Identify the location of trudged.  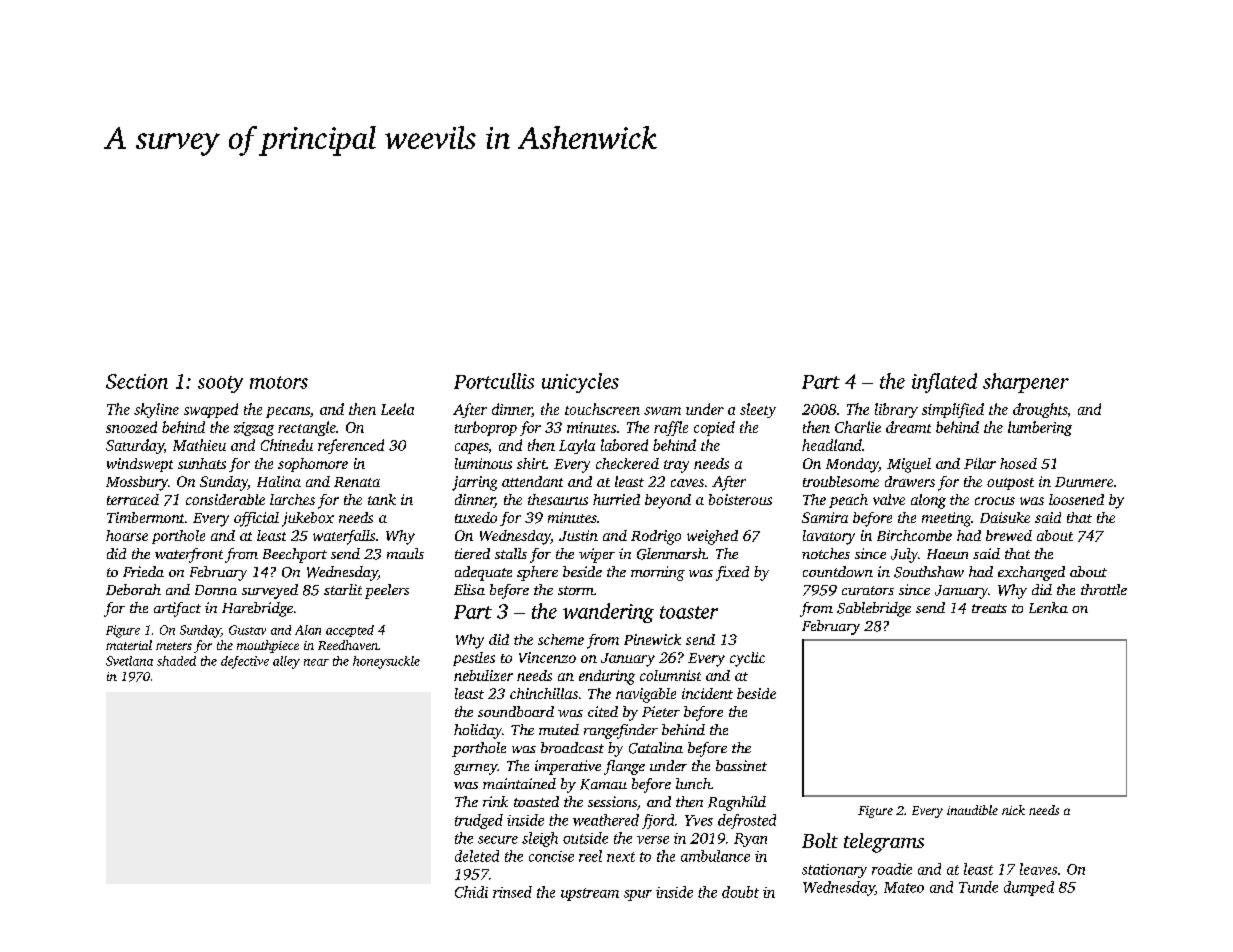
(479, 821).
